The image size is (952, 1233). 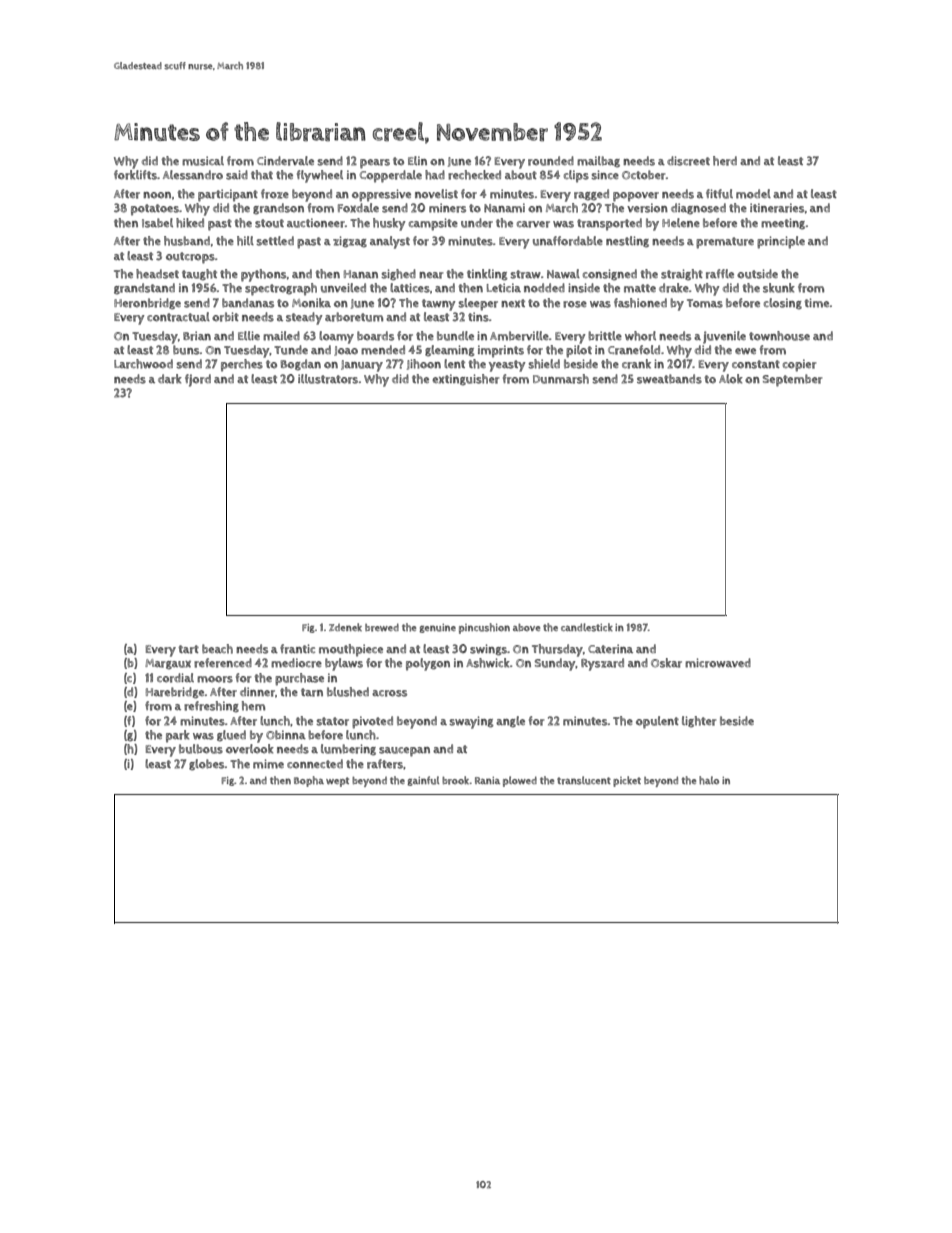 I want to click on skunk, so click(x=779, y=288).
